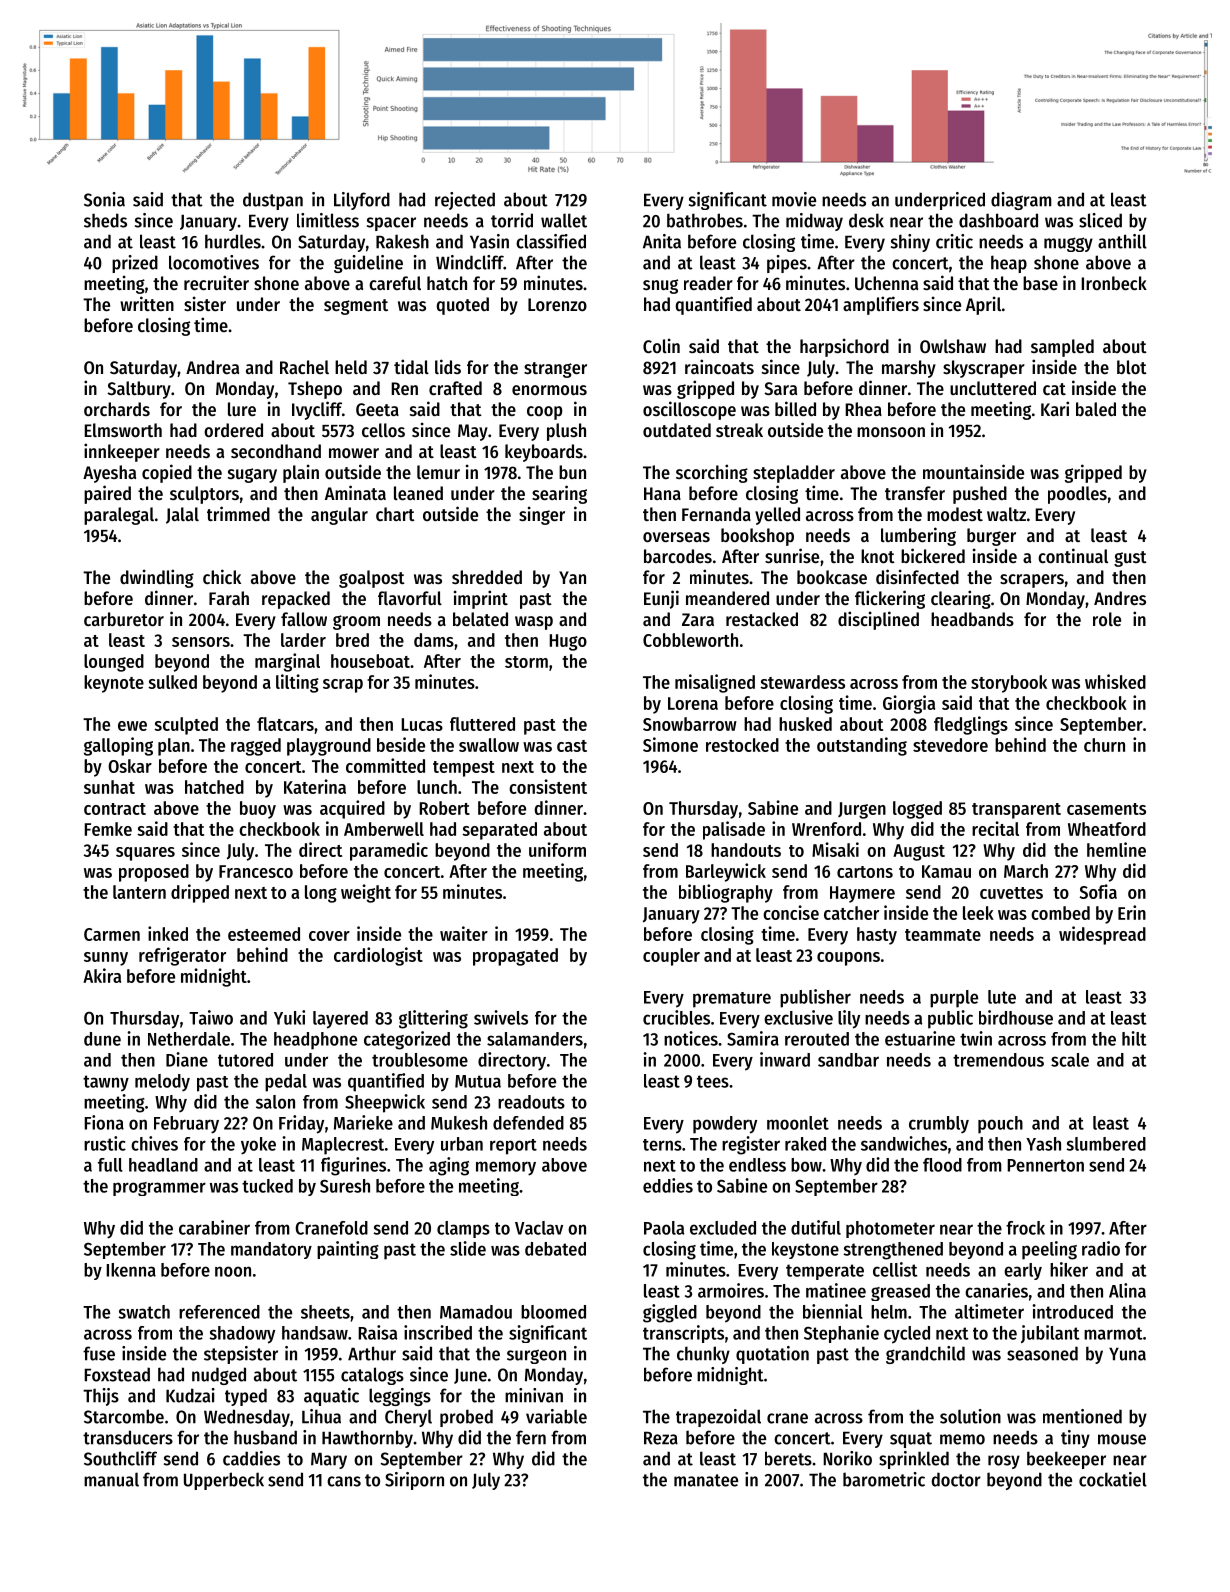 The width and height of the screenshot is (1230, 1592). Describe the element at coordinates (329, 936) in the screenshot. I see `cover` at that location.
